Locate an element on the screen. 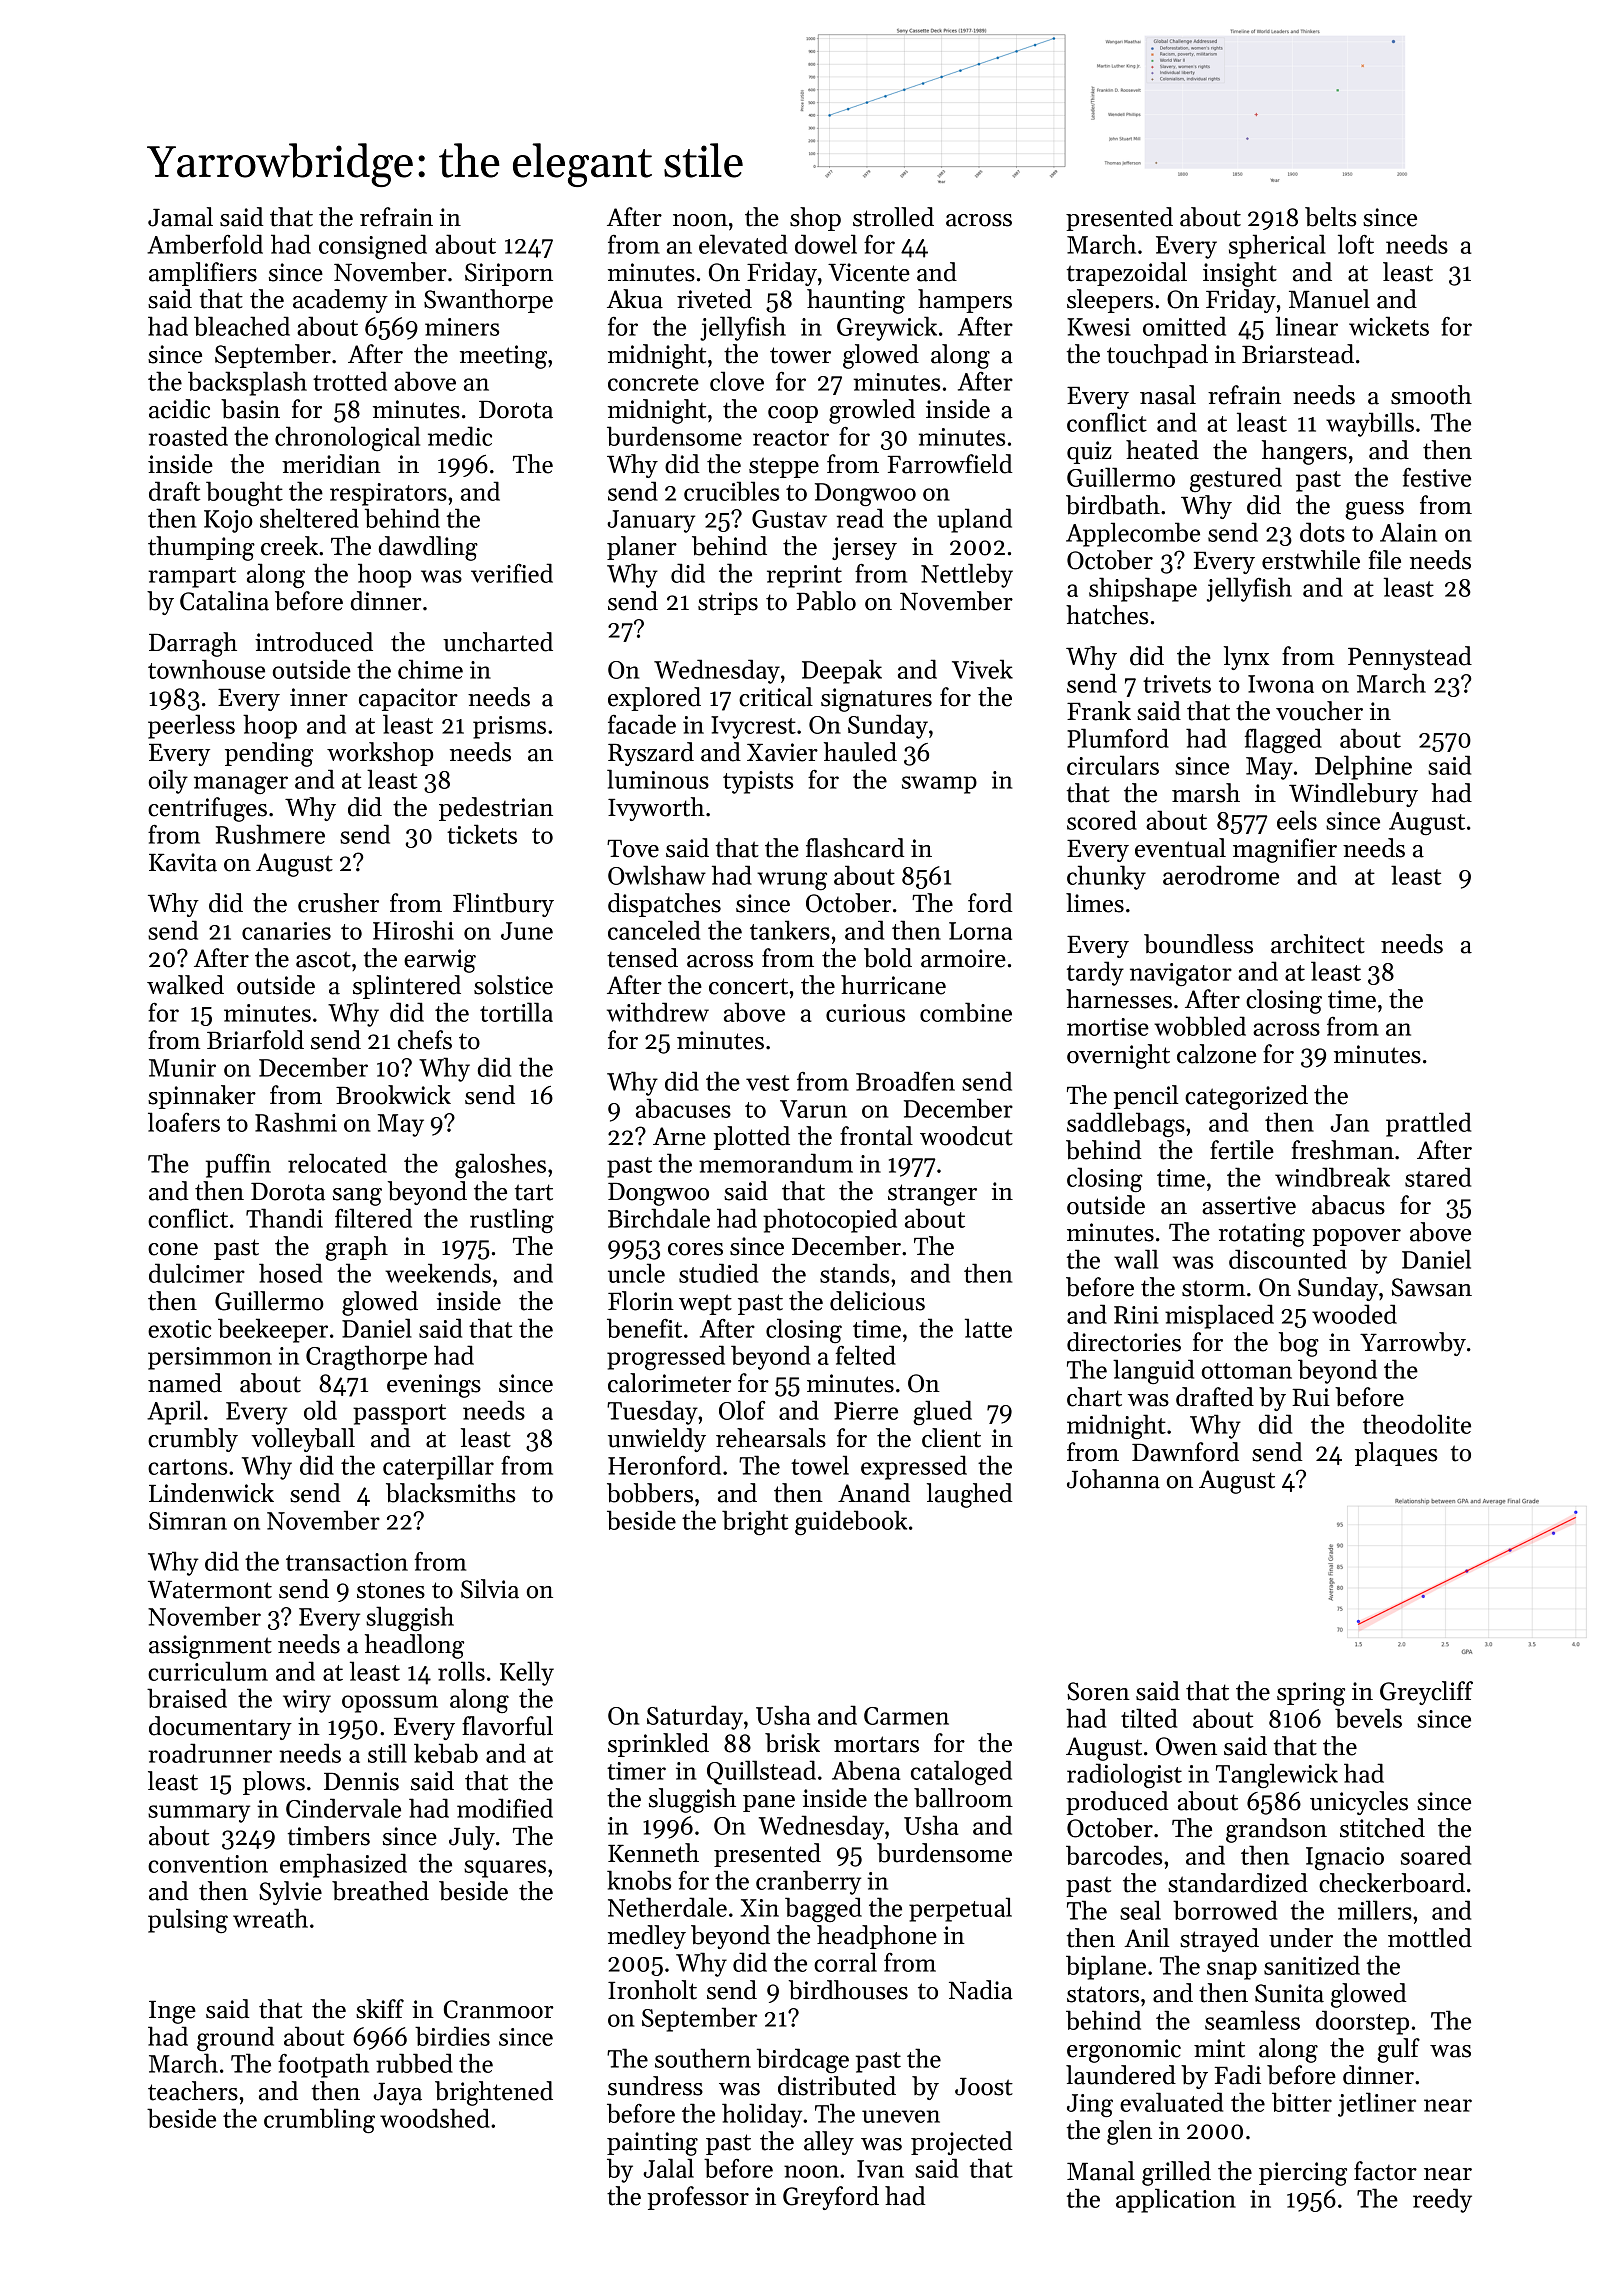  woodshed is located at coordinates (435, 2118).
